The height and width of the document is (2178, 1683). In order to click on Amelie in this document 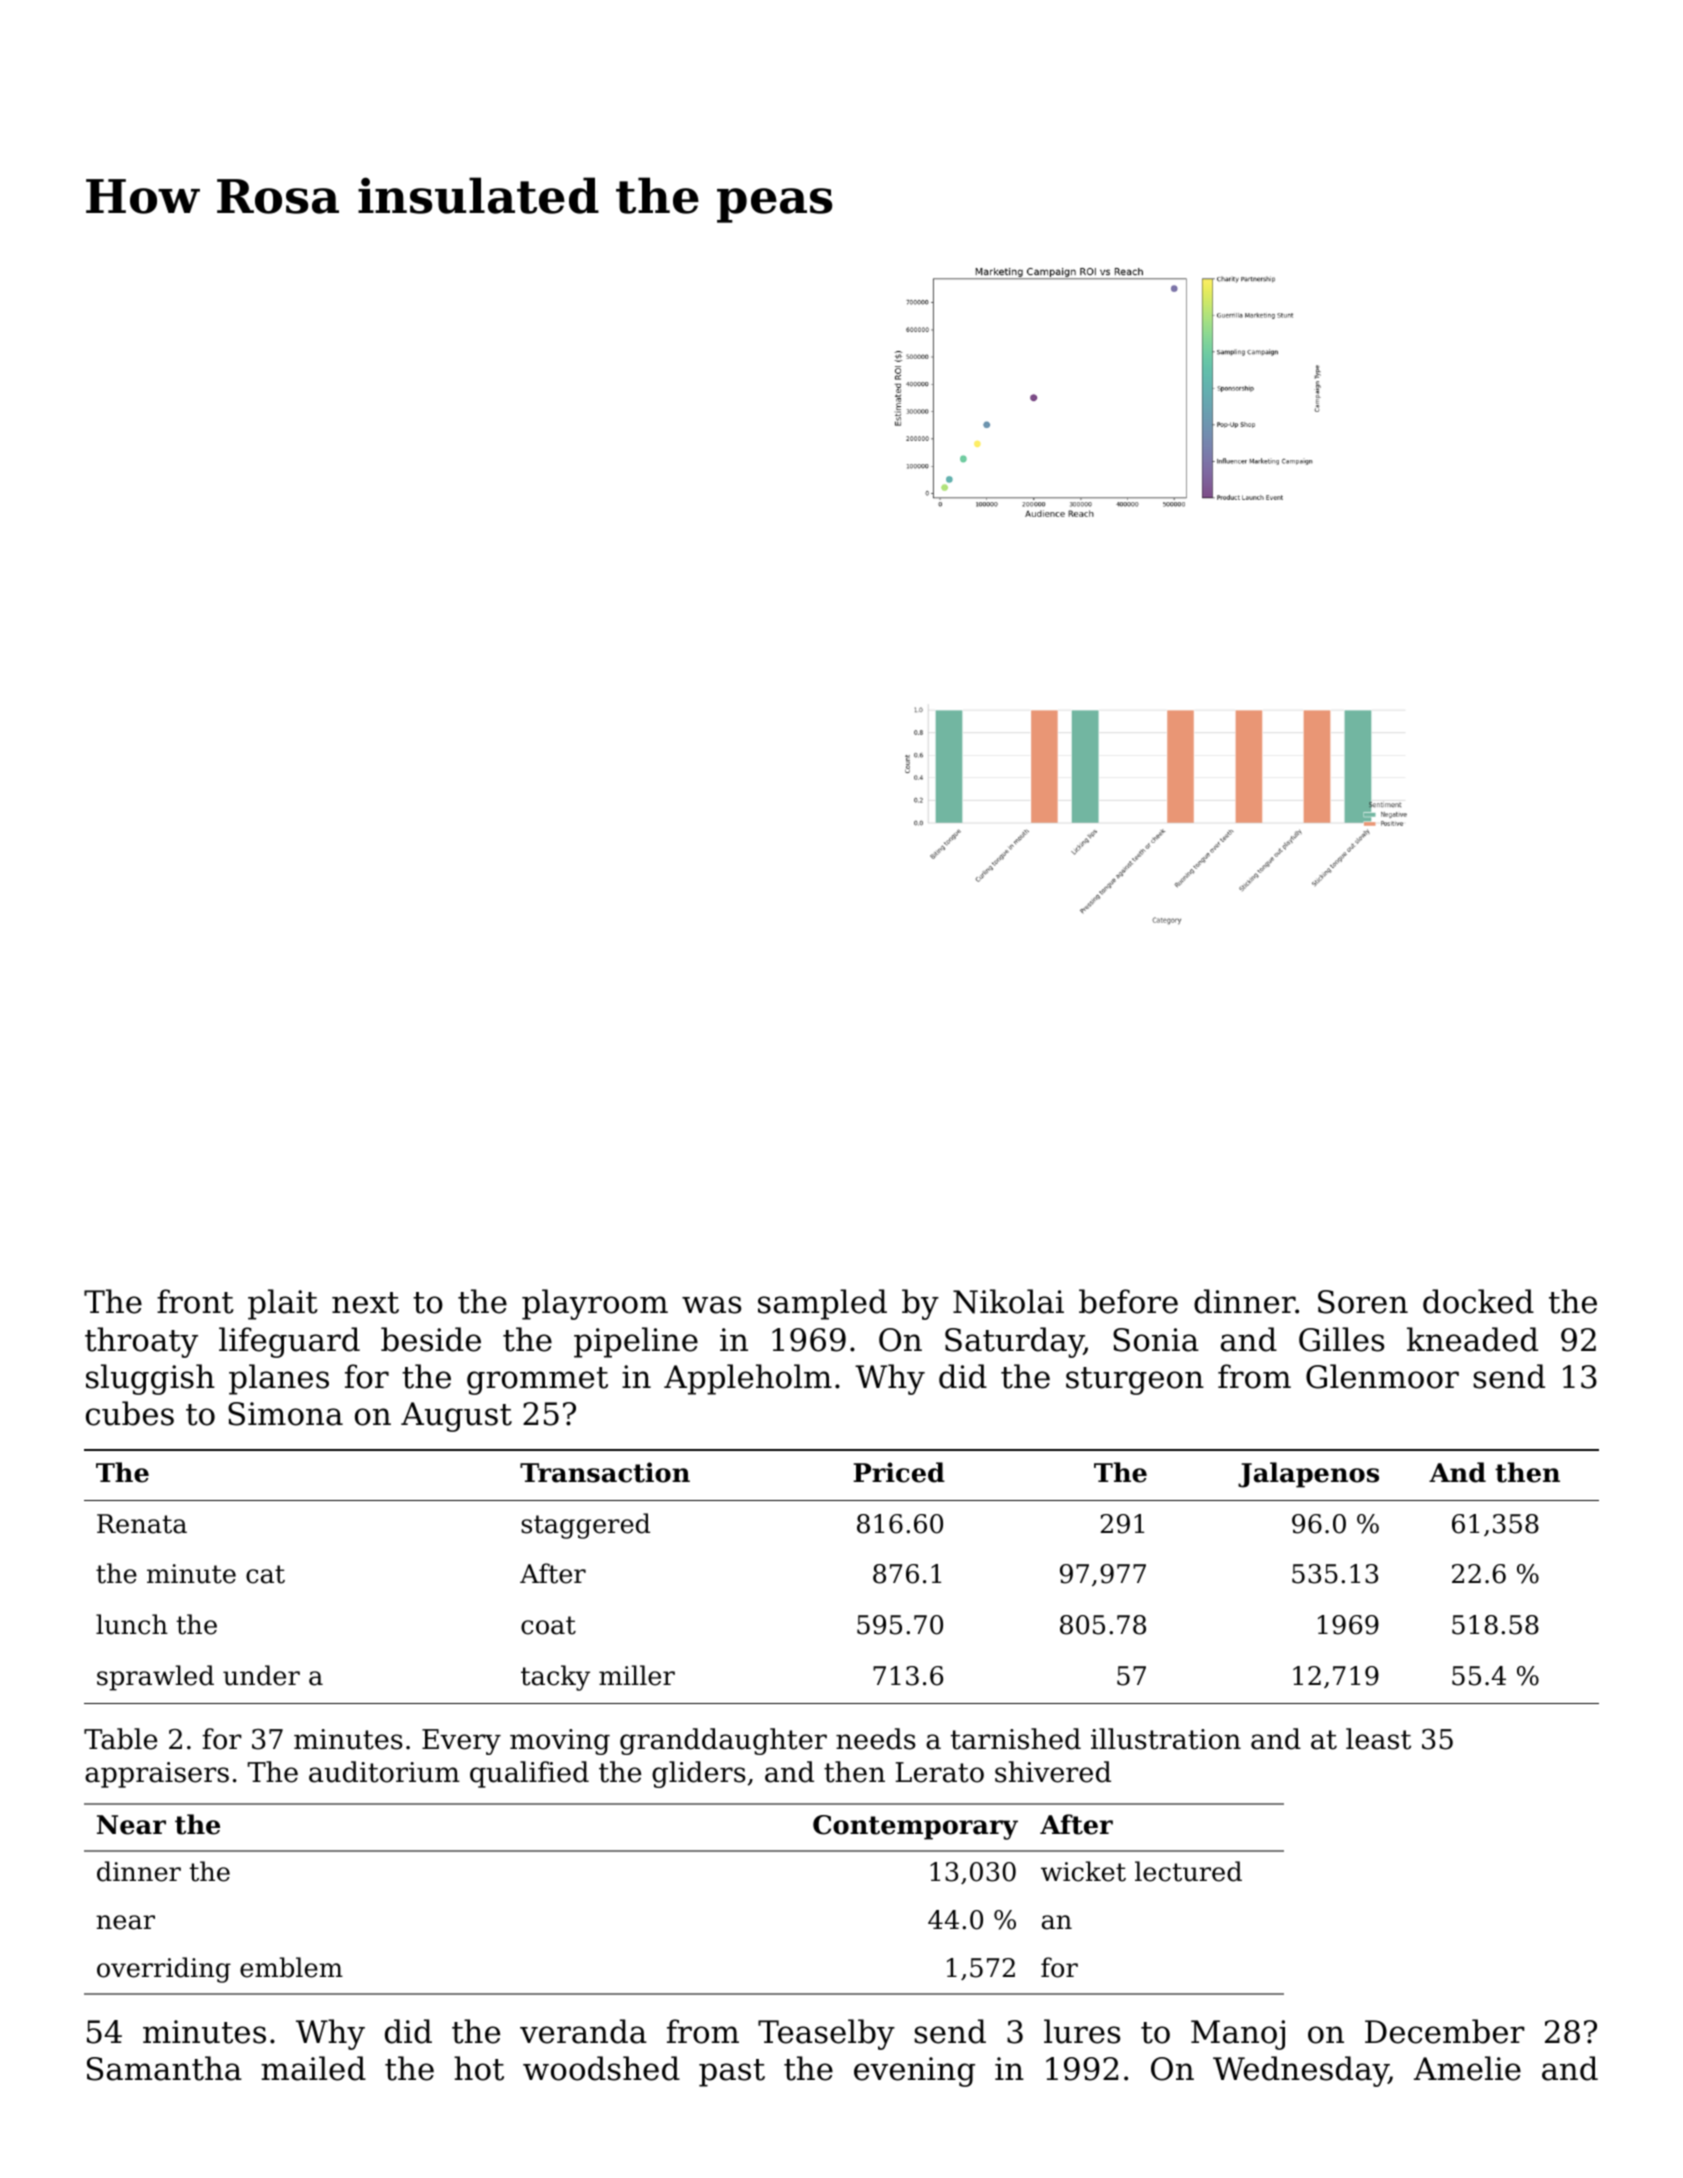, I will do `click(1467, 2068)`.
